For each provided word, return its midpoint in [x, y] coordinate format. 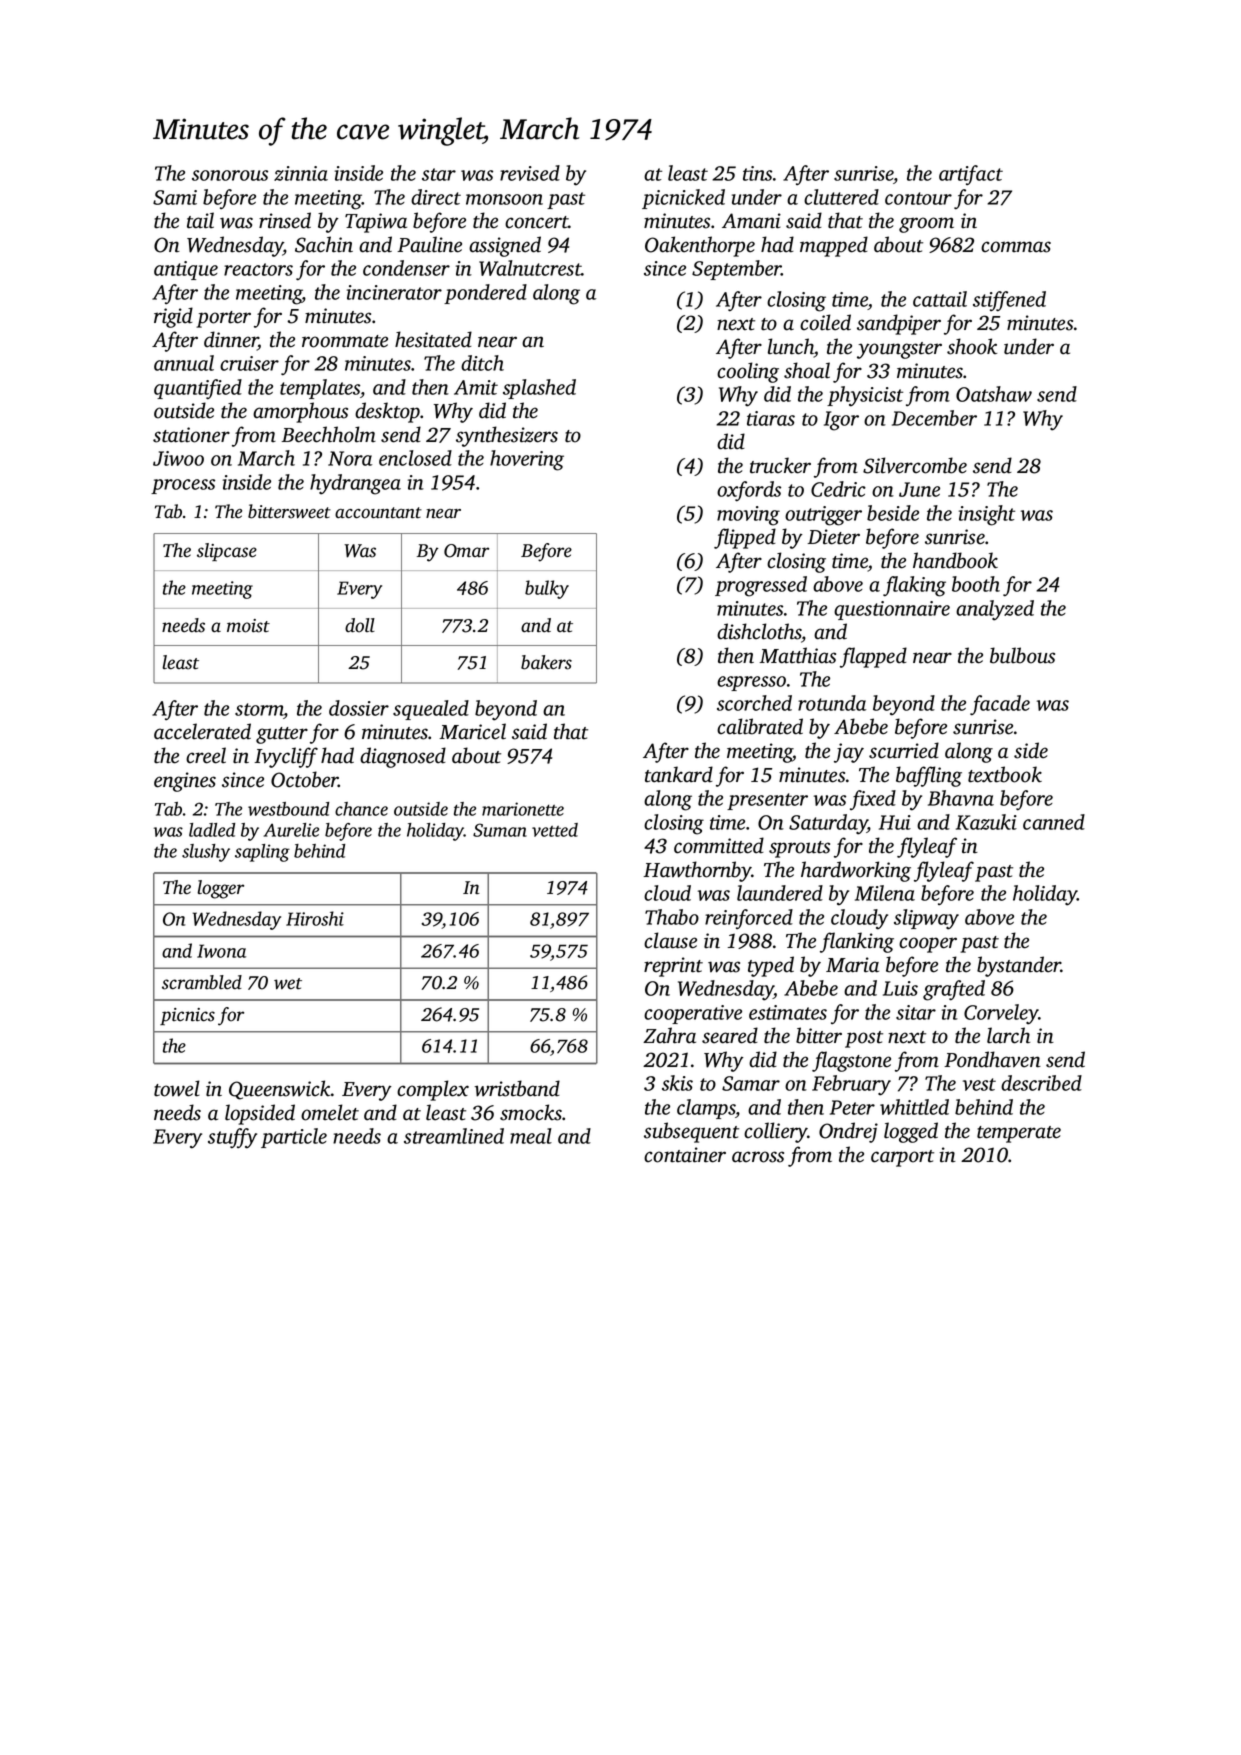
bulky [547, 589]
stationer [191, 435]
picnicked [683, 199]
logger [220, 889]
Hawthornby [697, 871]
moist [248, 626]
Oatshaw [994, 394]
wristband [517, 1088]
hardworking [856, 871]
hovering [527, 460]
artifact [971, 175]
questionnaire [892, 610]
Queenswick [280, 1090]
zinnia [301, 173]
